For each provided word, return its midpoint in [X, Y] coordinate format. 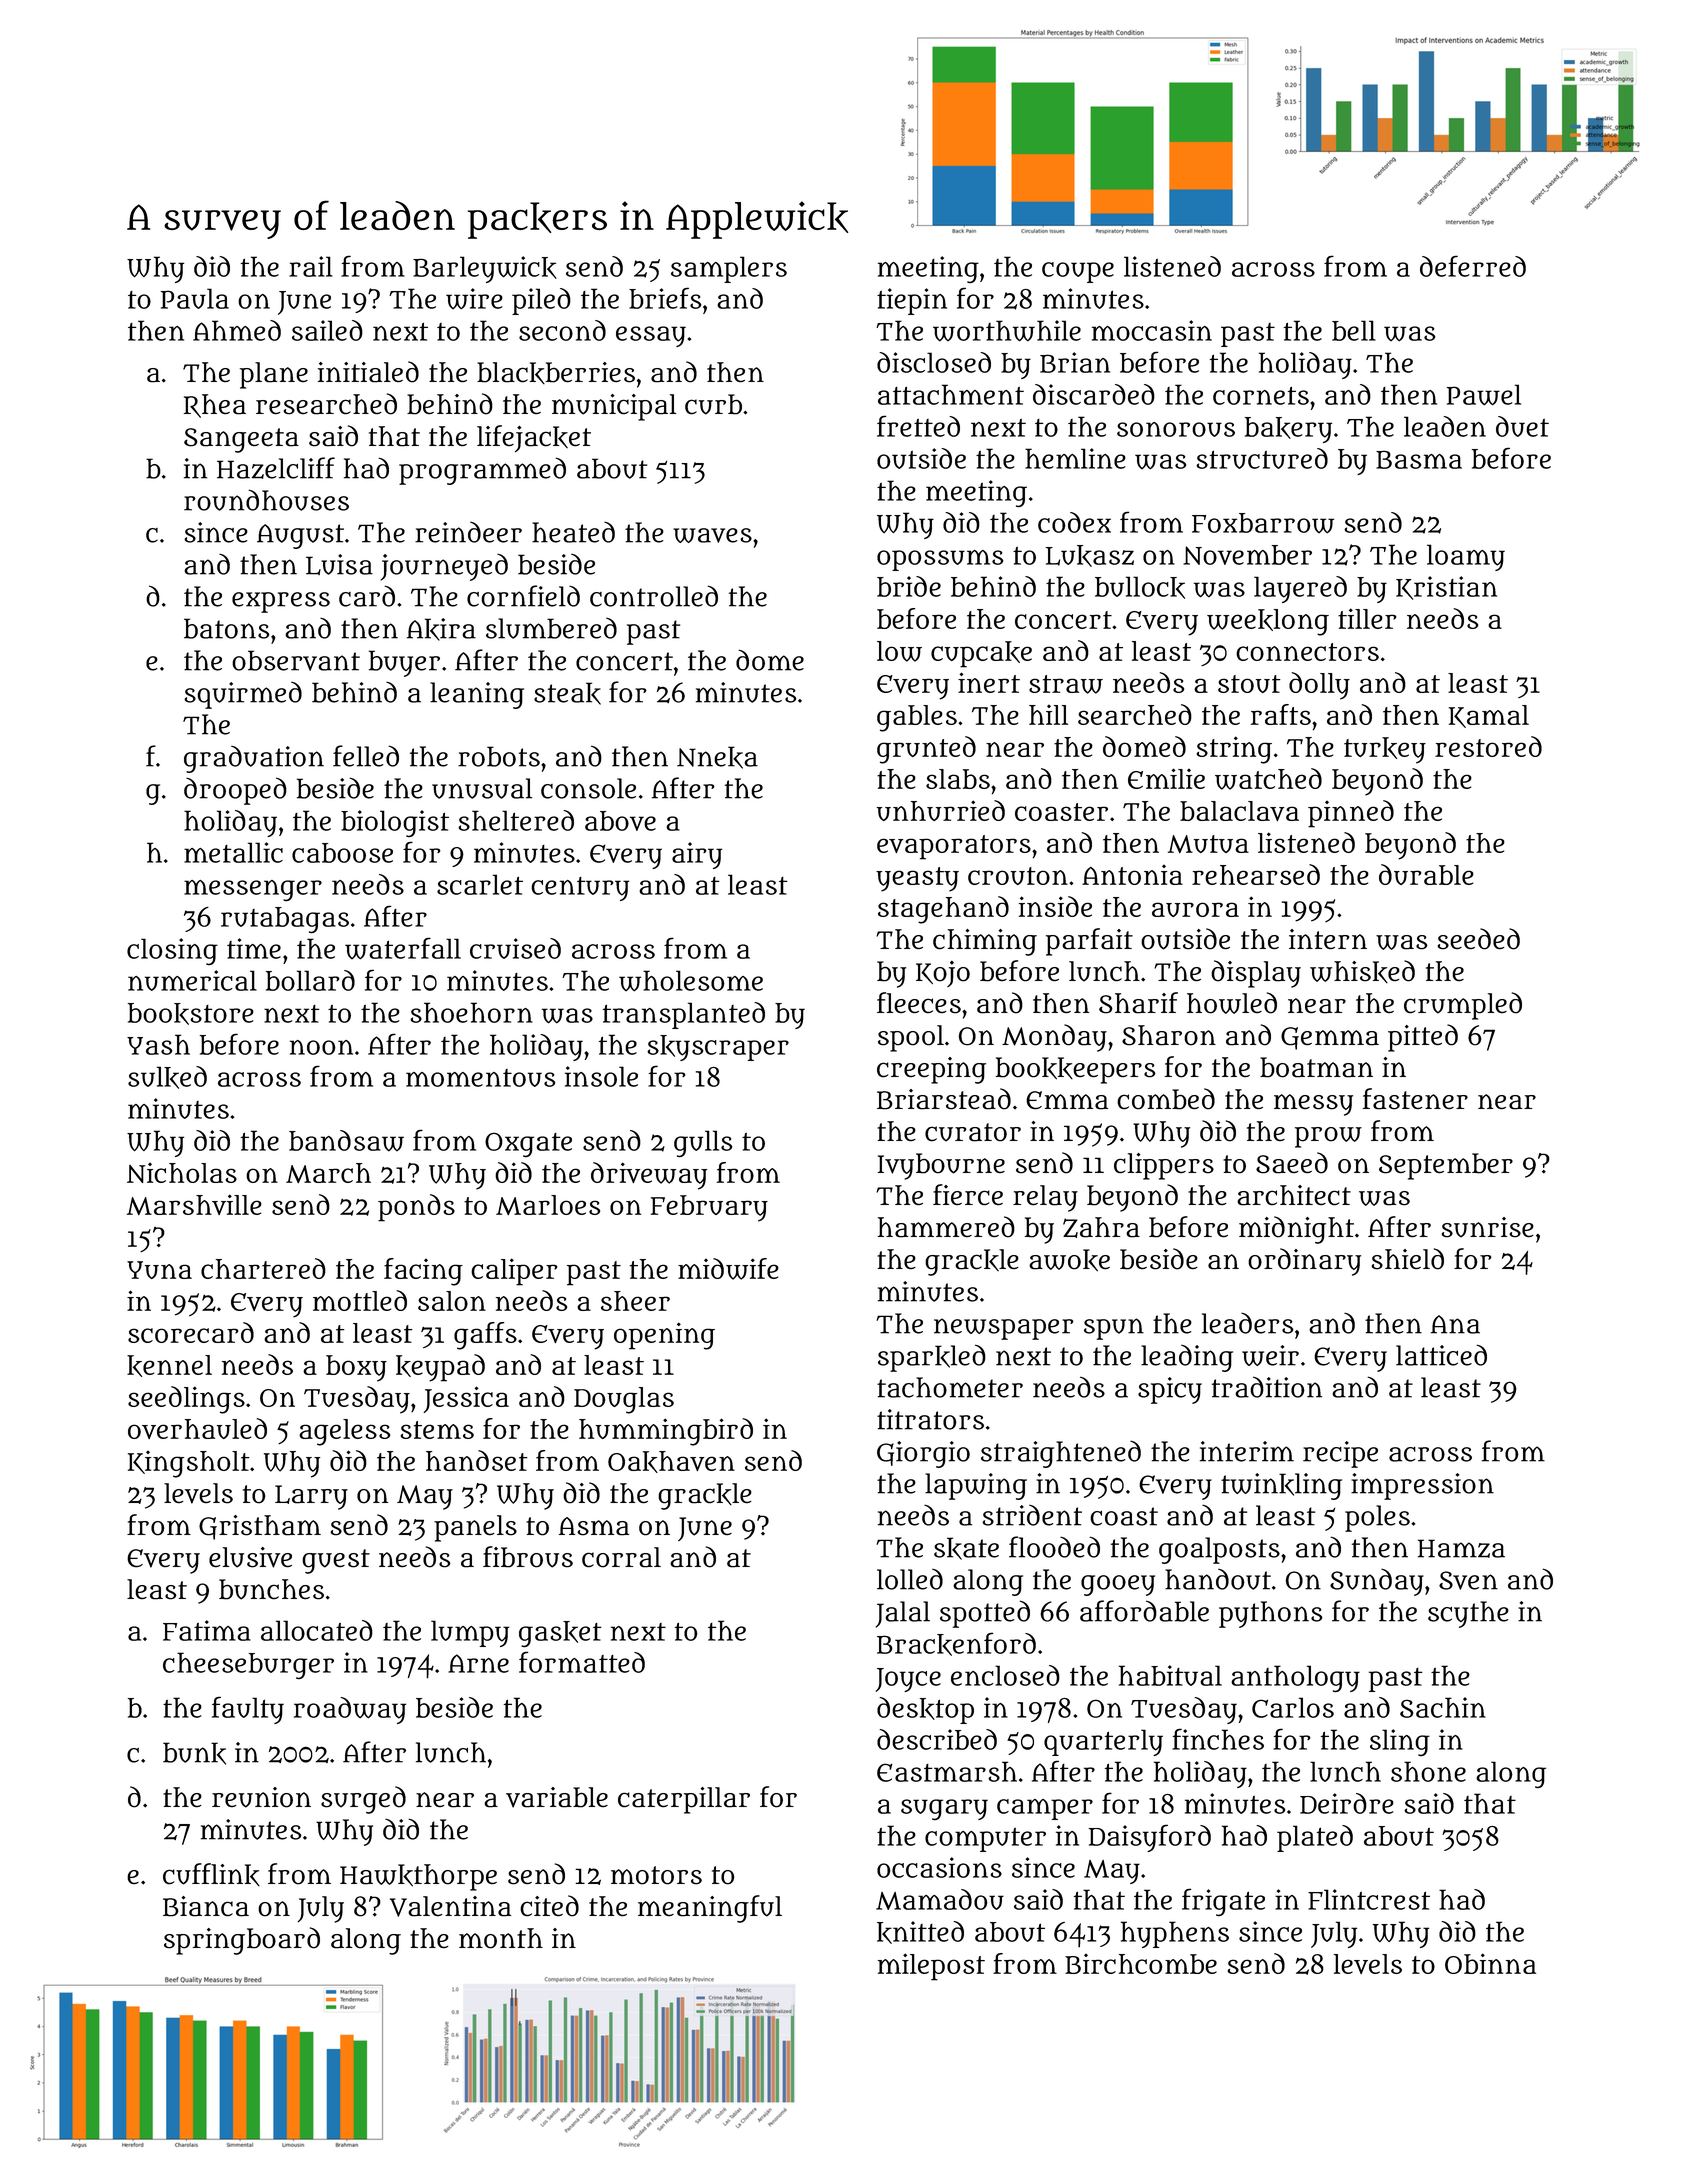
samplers [729, 269]
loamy [1466, 557]
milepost [931, 1967]
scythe [1468, 1614]
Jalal [903, 1614]
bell [1354, 330]
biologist [395, 823]
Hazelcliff [276, 468]
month [501, 1938]
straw [1066, 684]
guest [336, 1561]
